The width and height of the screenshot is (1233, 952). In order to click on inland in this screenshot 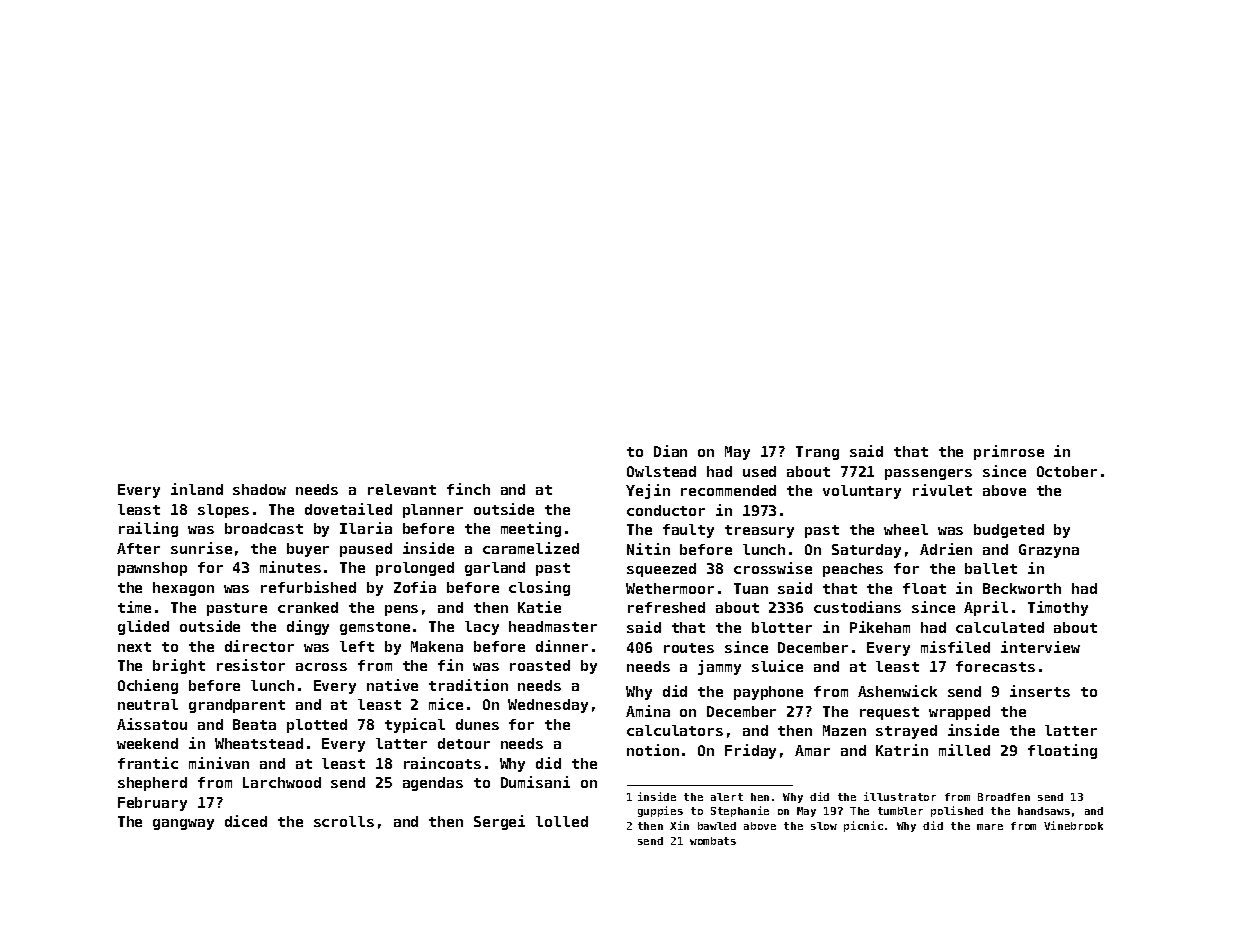, I will do `click(197, 489)`.
